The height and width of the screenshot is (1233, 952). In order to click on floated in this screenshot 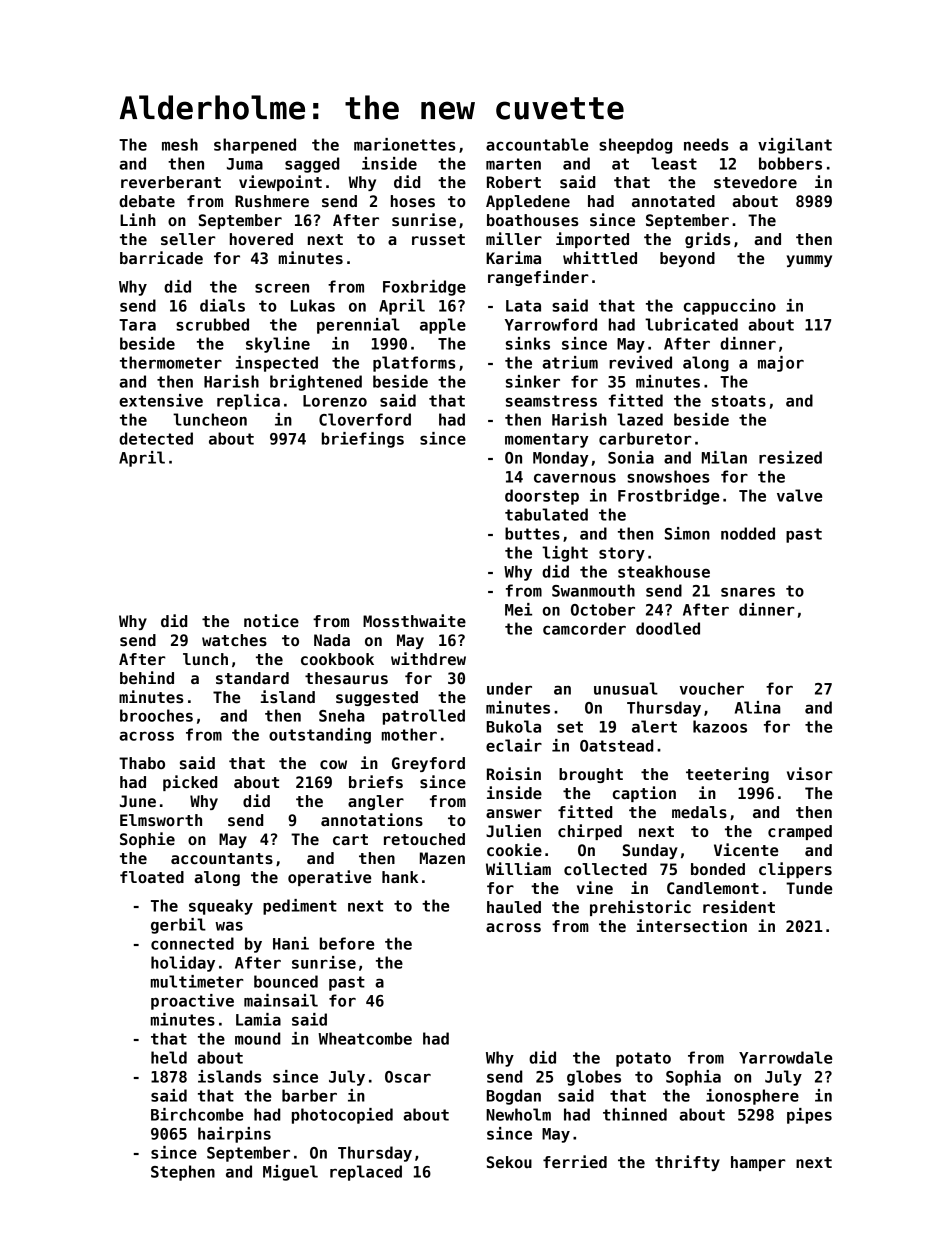, I will do `click(152, 877)`.
